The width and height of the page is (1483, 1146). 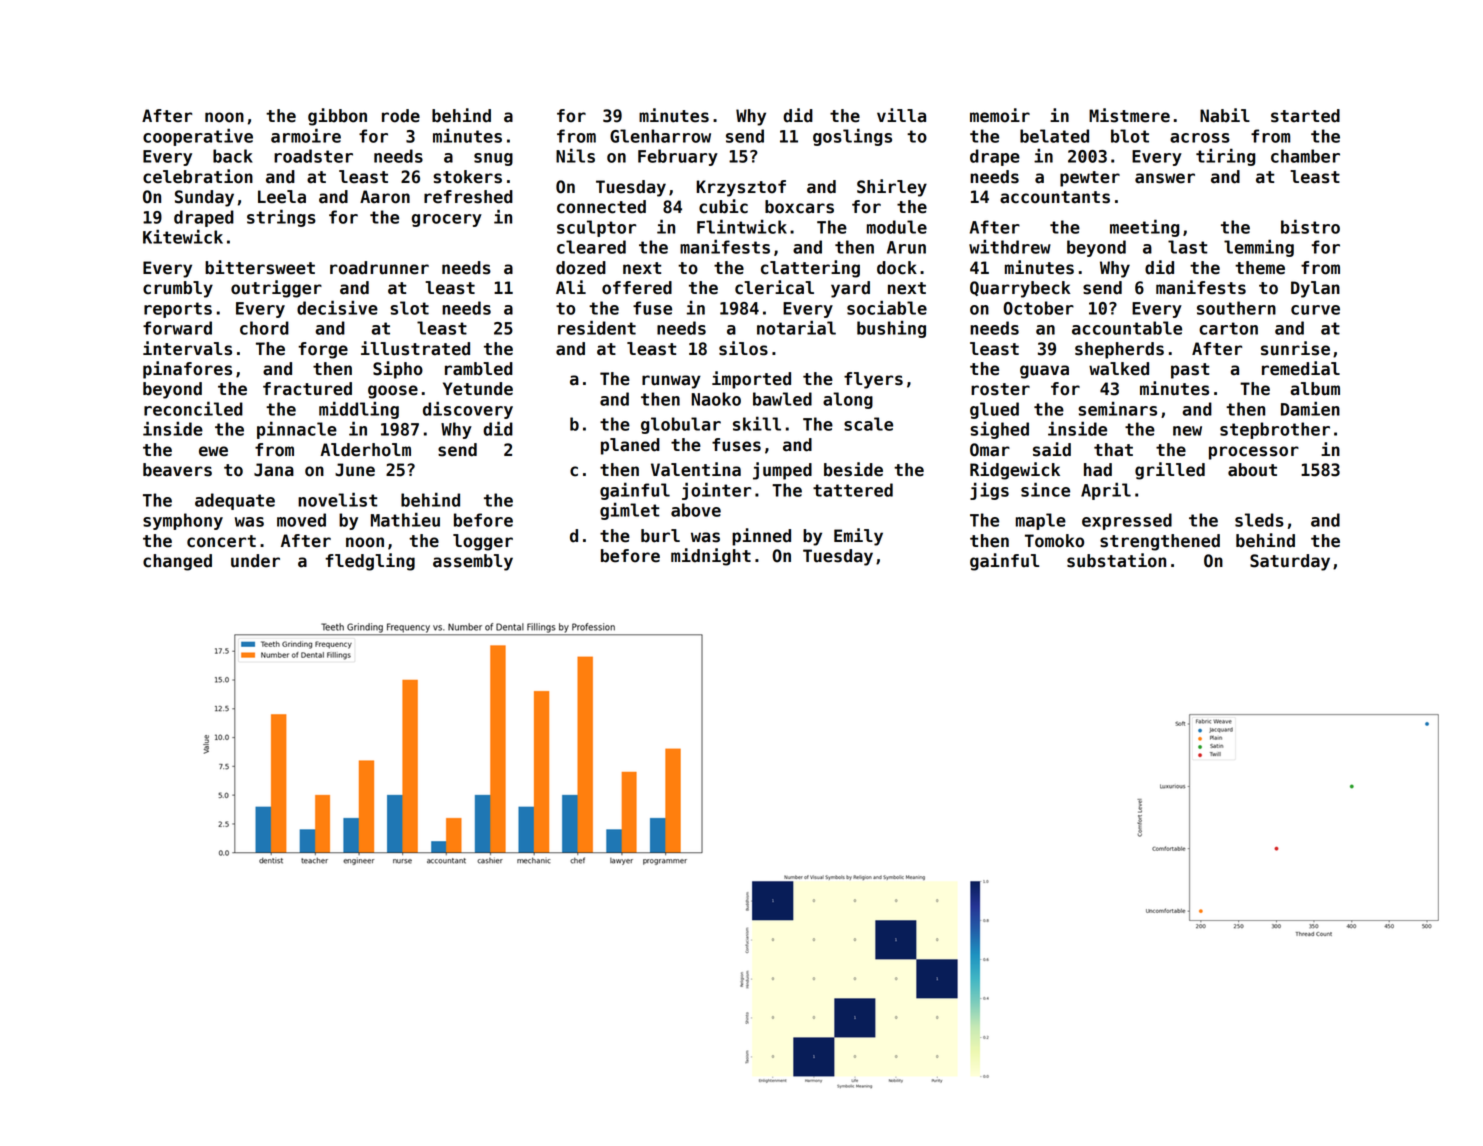 What do you see at coordinates (901, 115) in the page?
I see `villa` at bounding box center [901, 115].
